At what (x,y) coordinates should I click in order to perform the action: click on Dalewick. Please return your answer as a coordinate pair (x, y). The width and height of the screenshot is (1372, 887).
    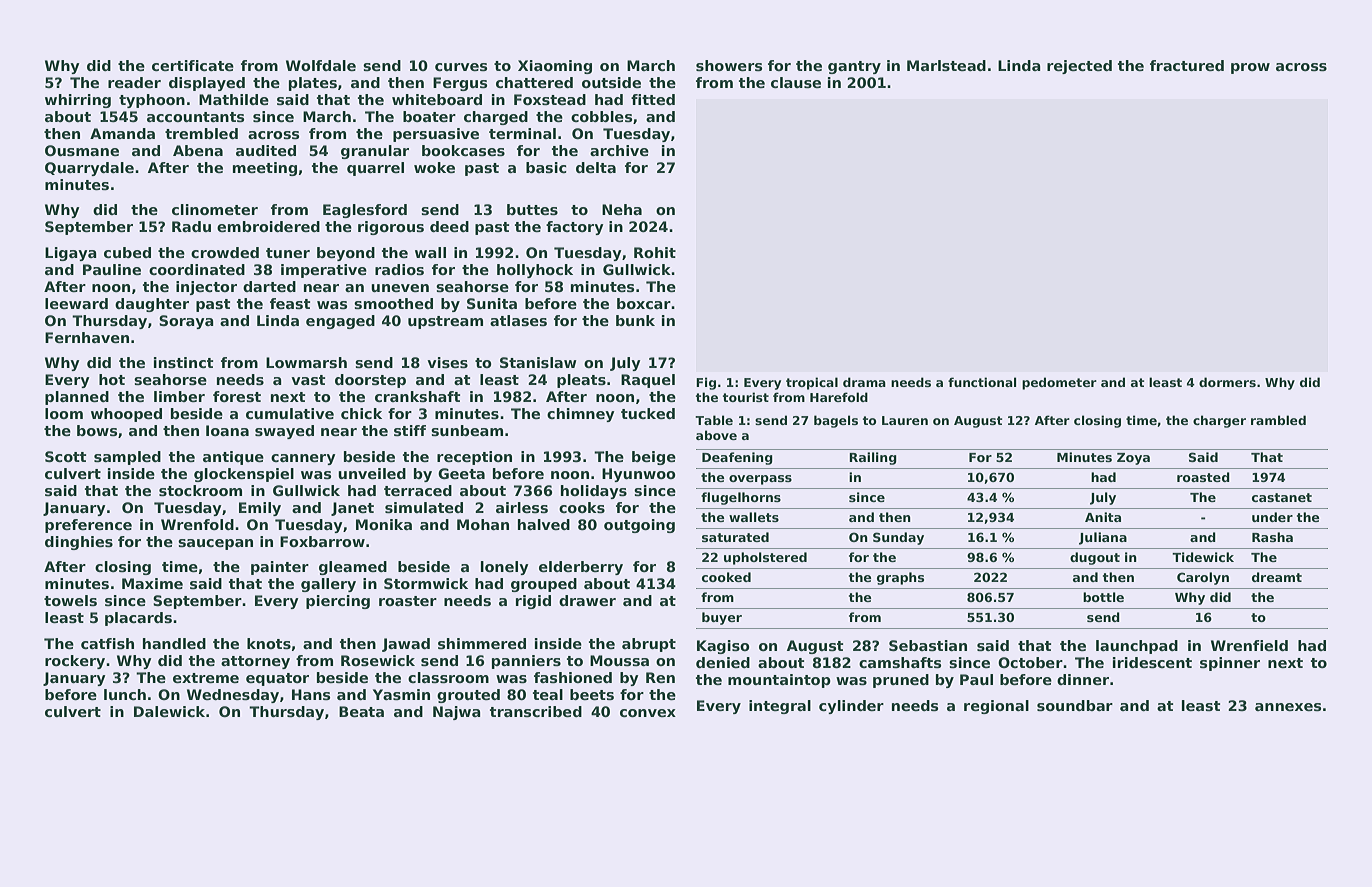
    Looking at the image, I should click on (169, 711).
